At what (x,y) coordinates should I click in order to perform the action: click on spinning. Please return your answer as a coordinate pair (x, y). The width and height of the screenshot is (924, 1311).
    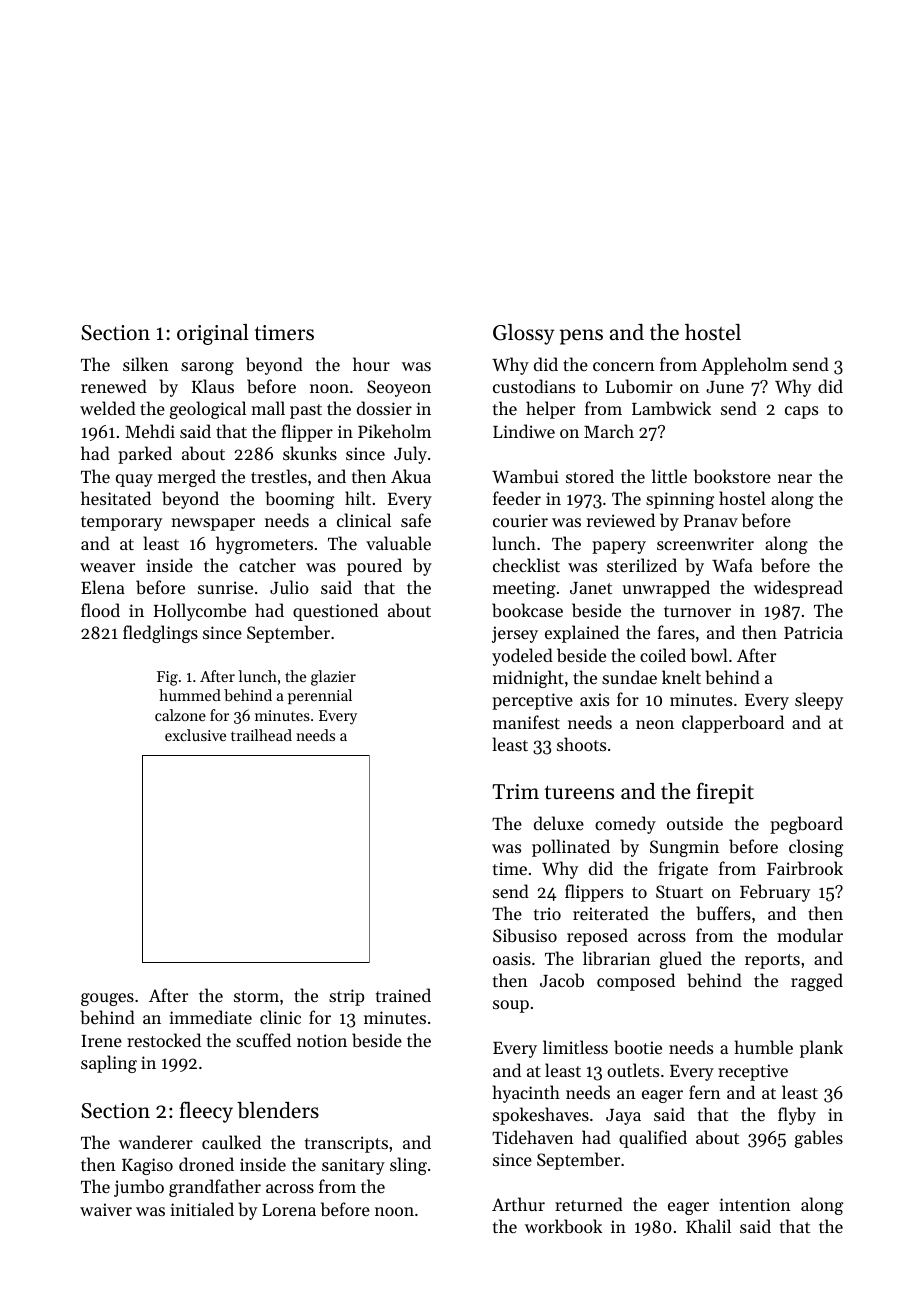
    Looking at the image, I should click on (680, 500).
